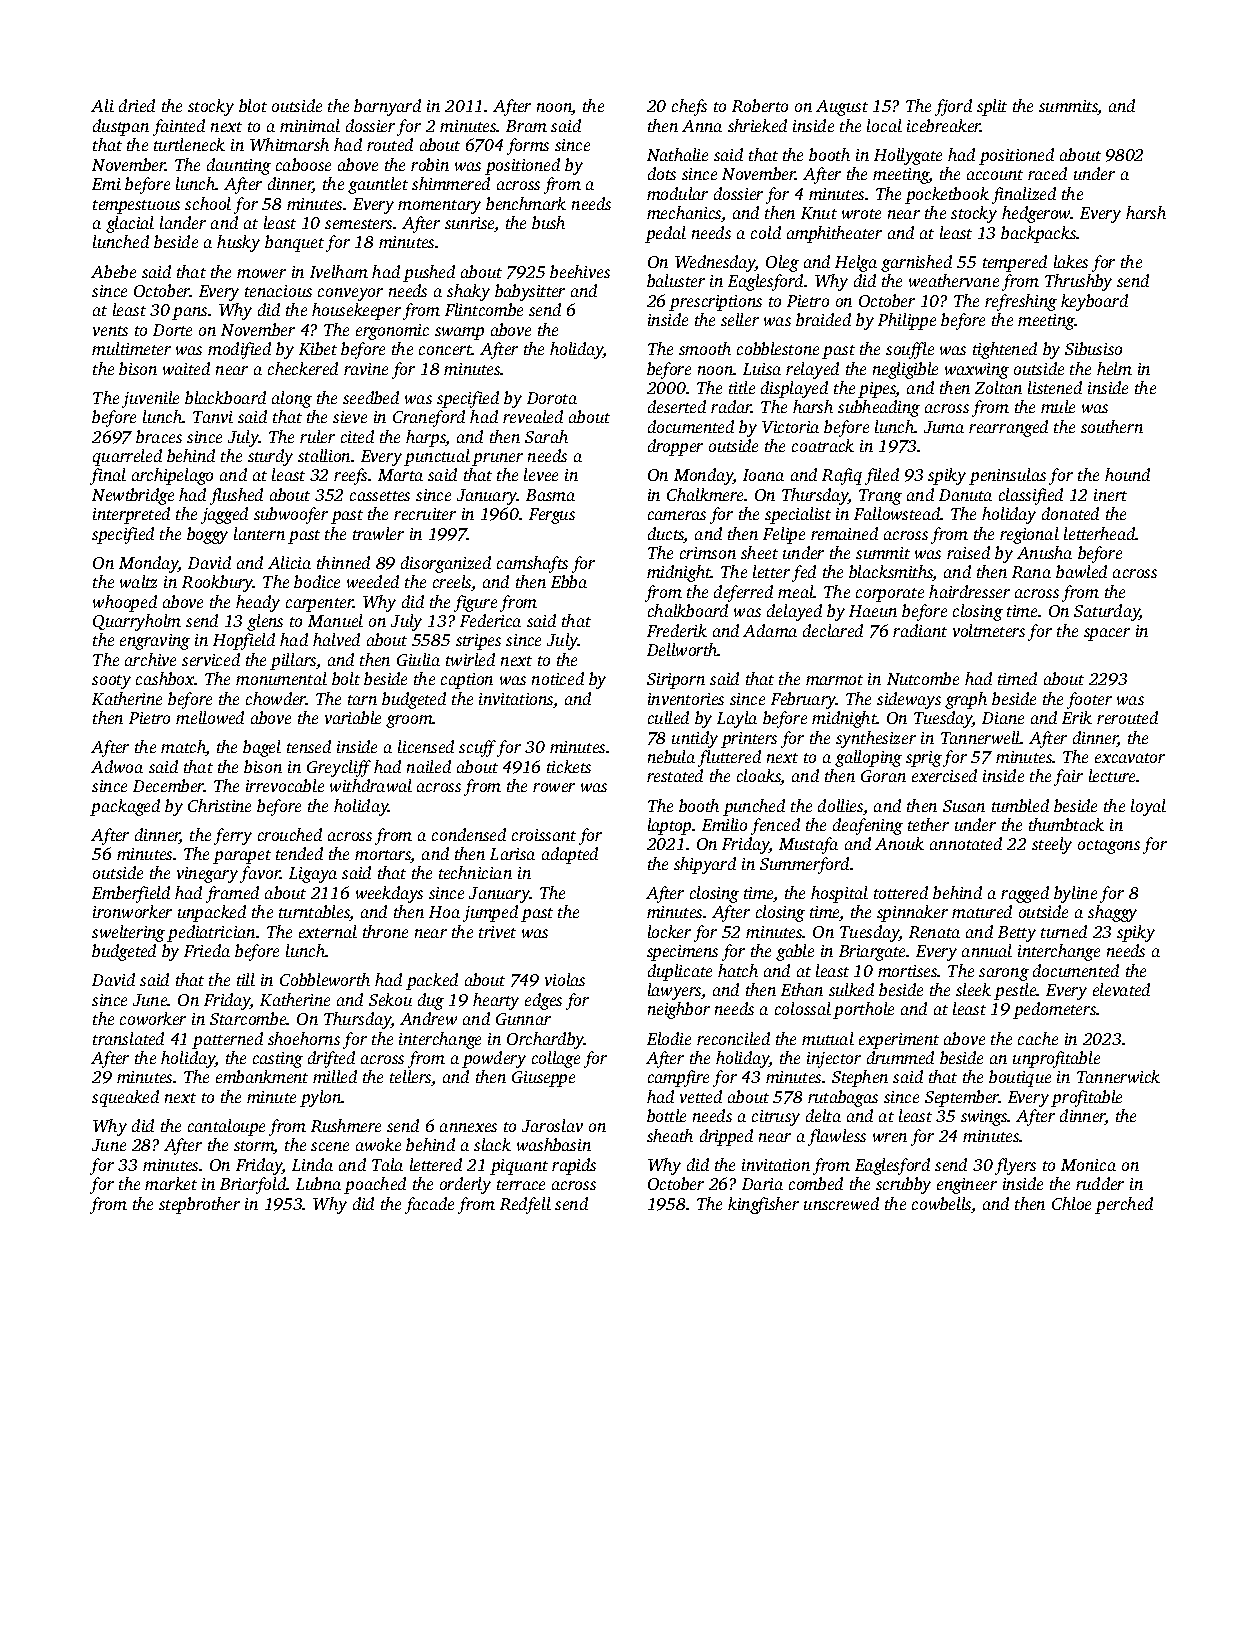 The width and height of the screenshot is (1260, 1630). Describe the element at coordinates (387, 107) in the screenshot. I see `barnyard` at that location.
